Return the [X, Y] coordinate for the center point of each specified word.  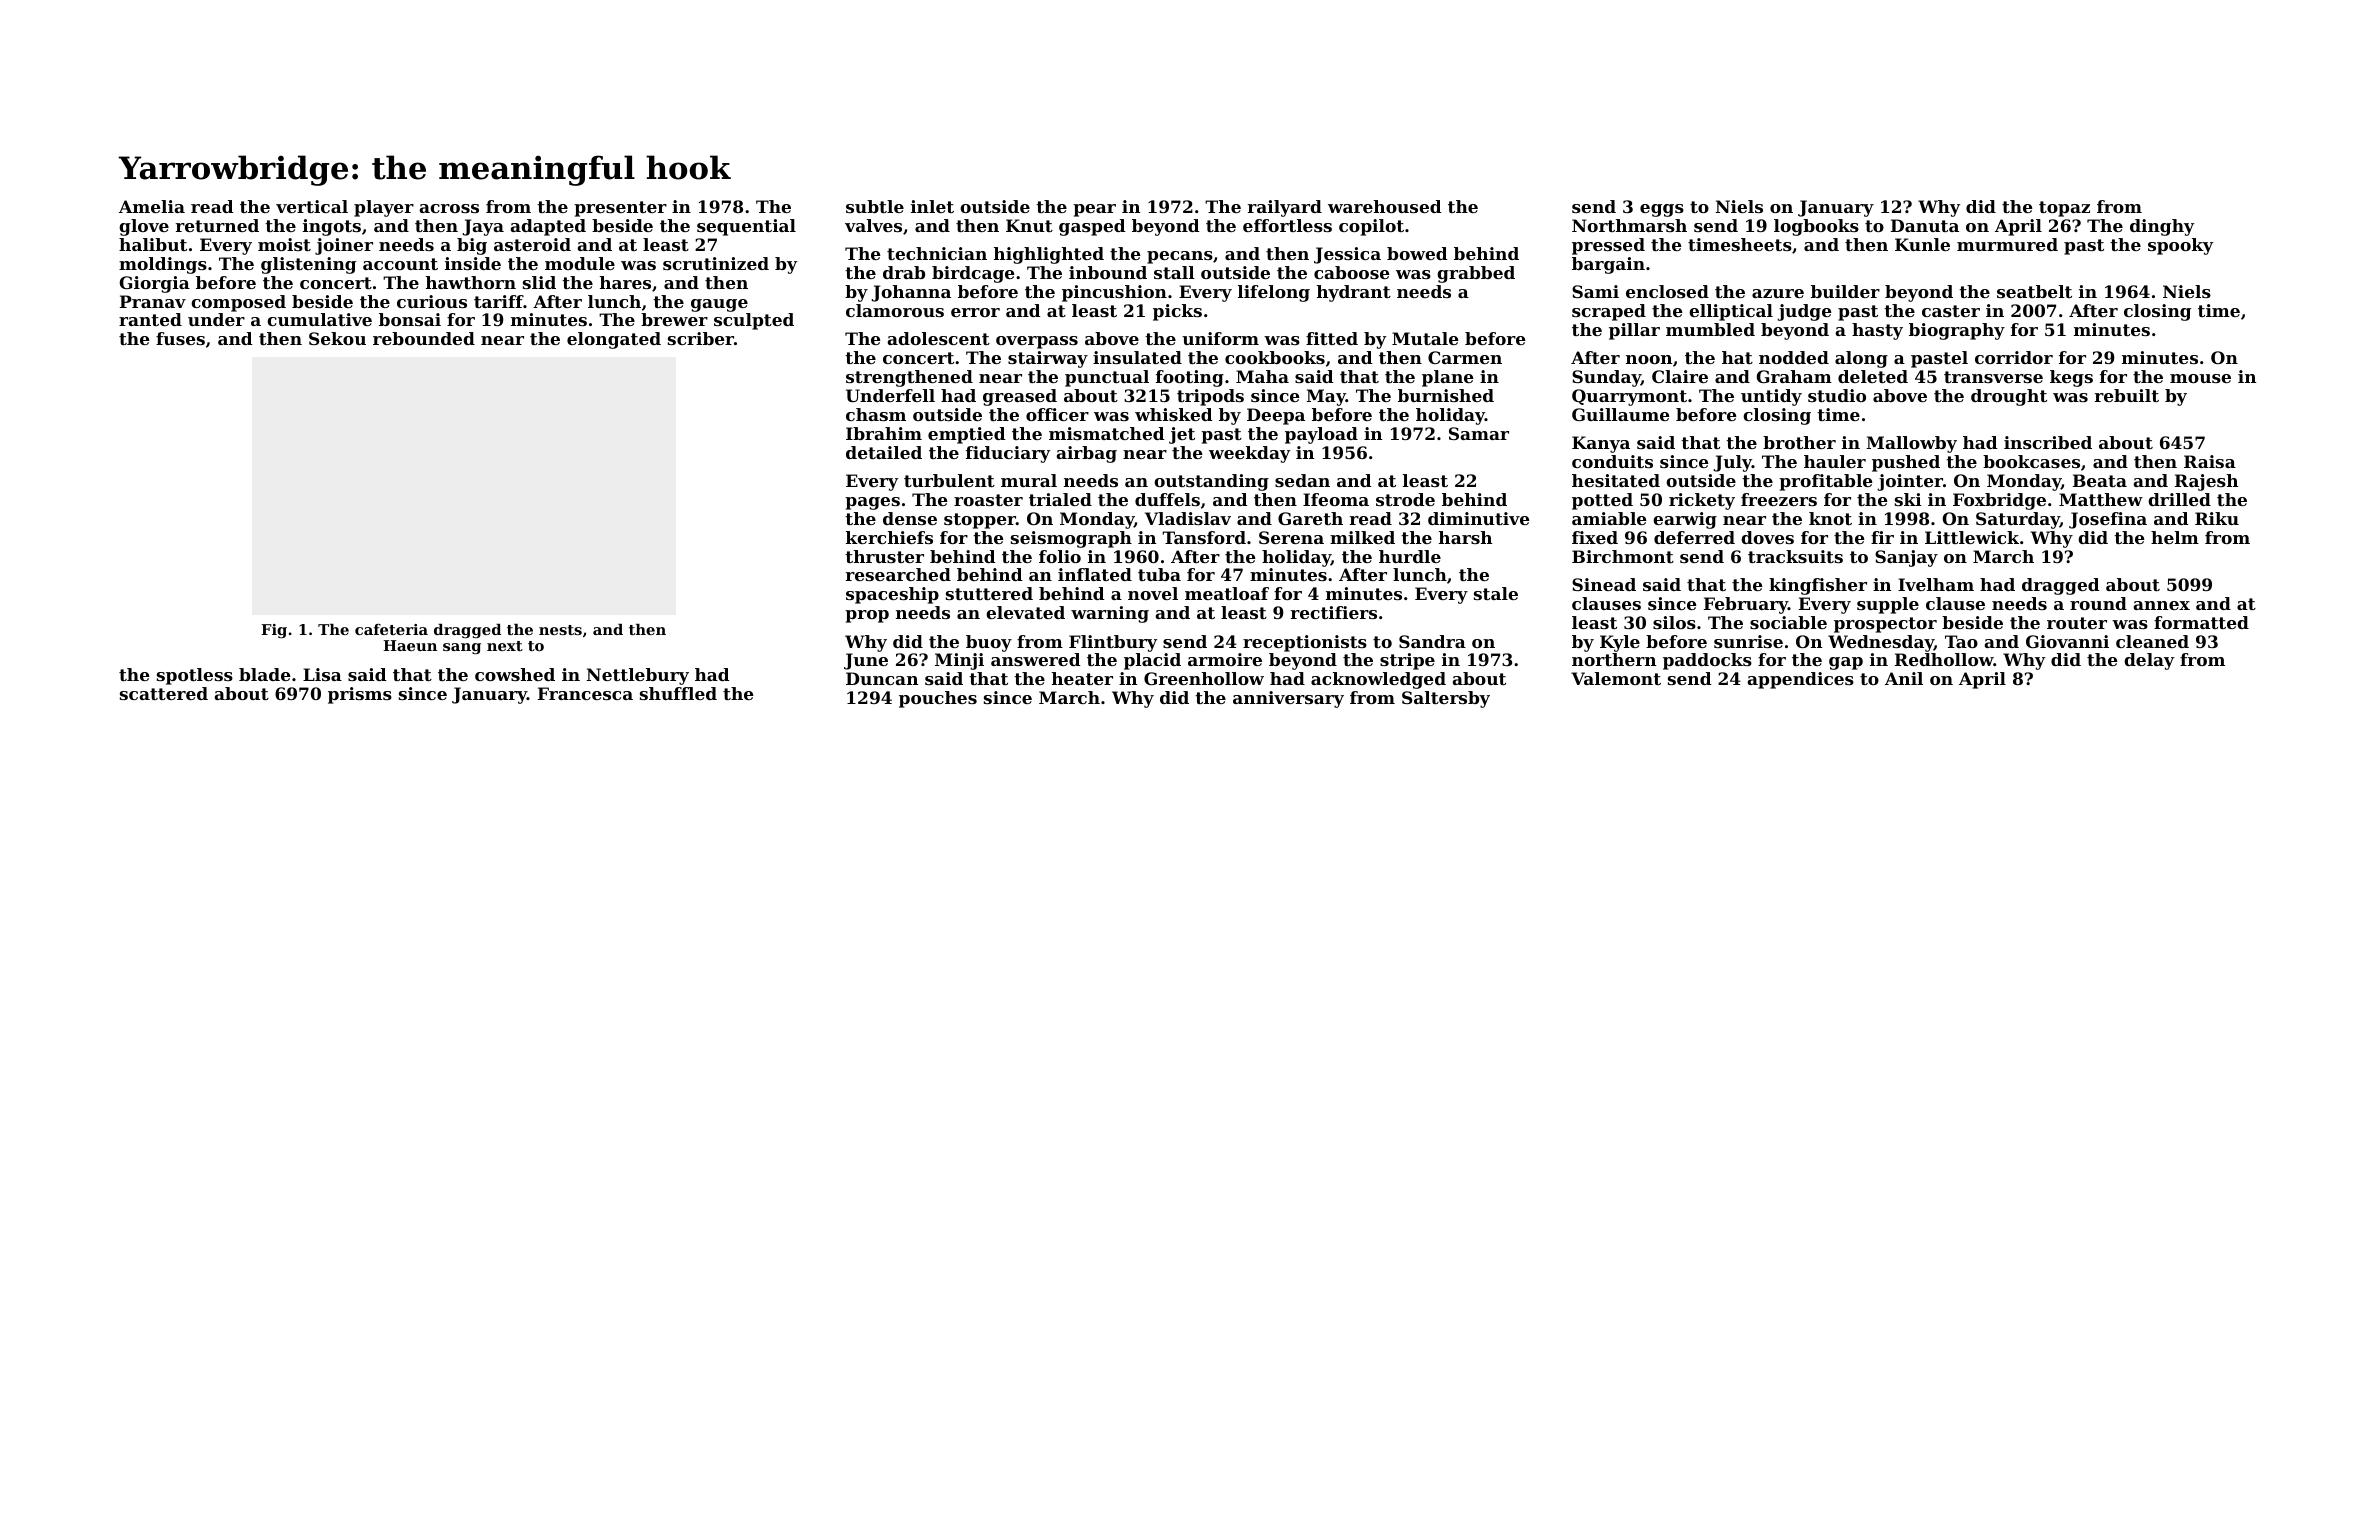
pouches [938, 699]
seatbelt [2034, 291]
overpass [1037, 342]
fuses [180, 338]
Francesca [585, 693]
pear [1094, 210]
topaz [2064, 209]
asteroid [532, 244]
